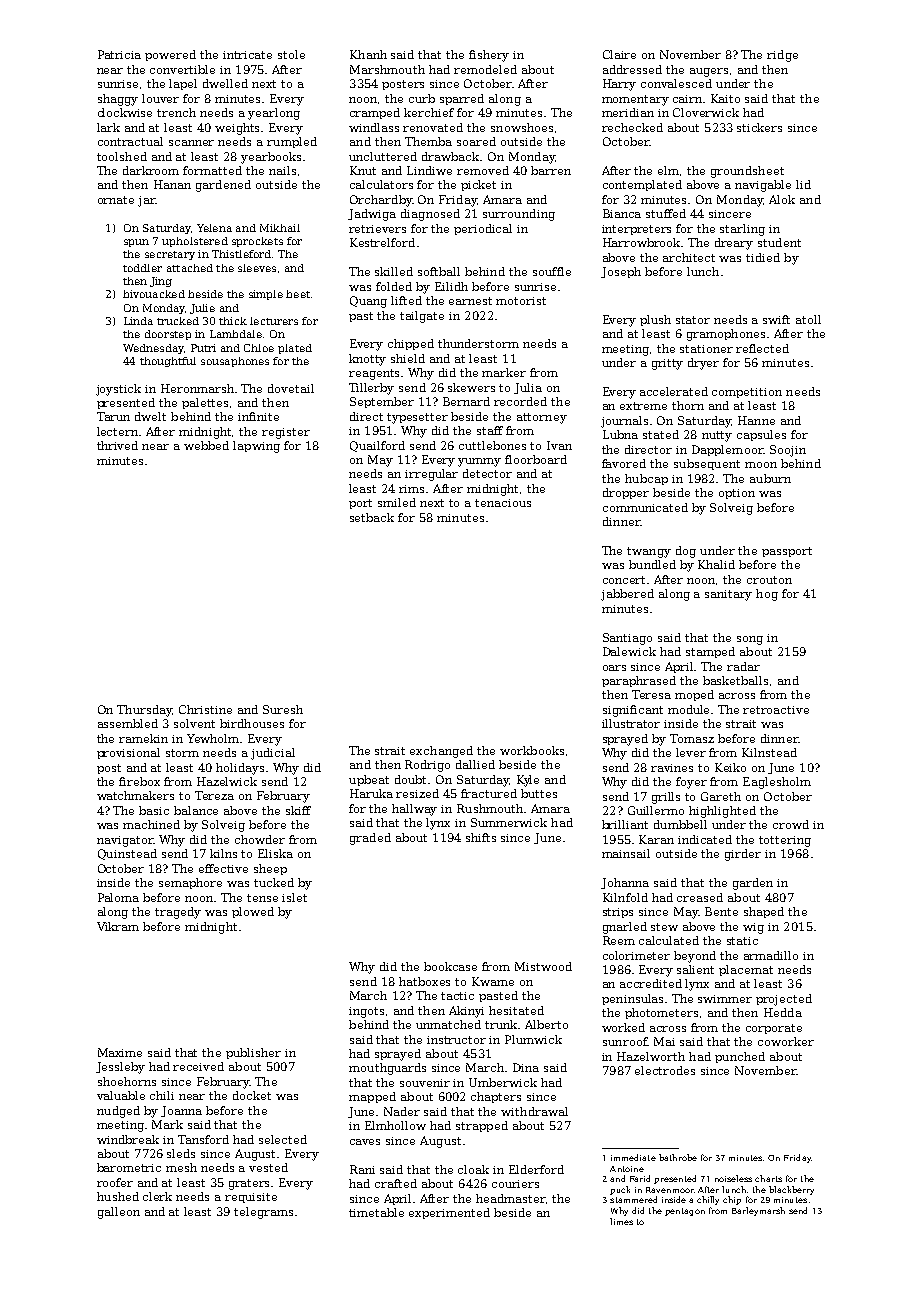  Describe the element at coordinates (144, 711) in the page. I see `Thursday` at that location.
